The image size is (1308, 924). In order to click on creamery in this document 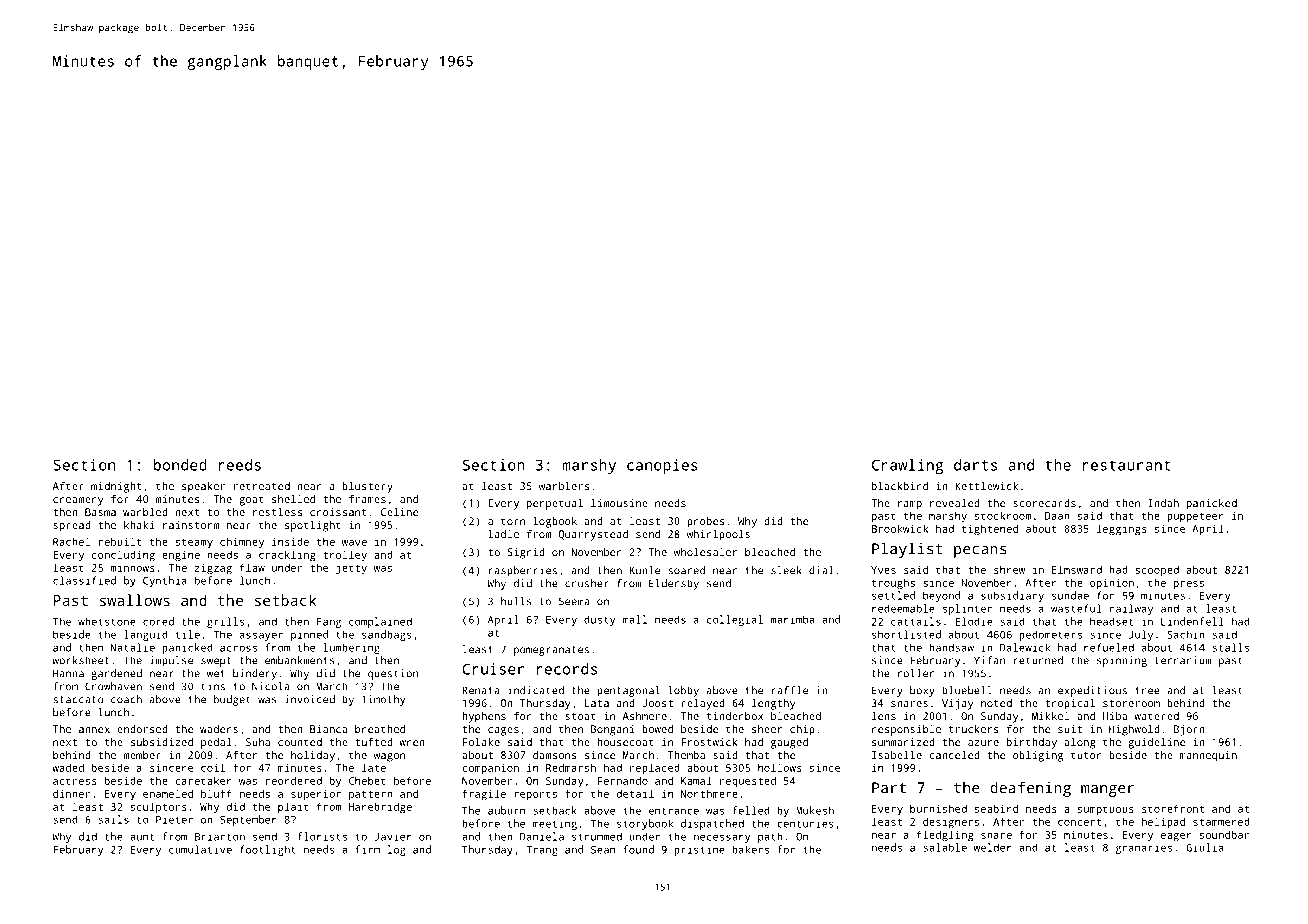, I will do `click(78, 501)`.
